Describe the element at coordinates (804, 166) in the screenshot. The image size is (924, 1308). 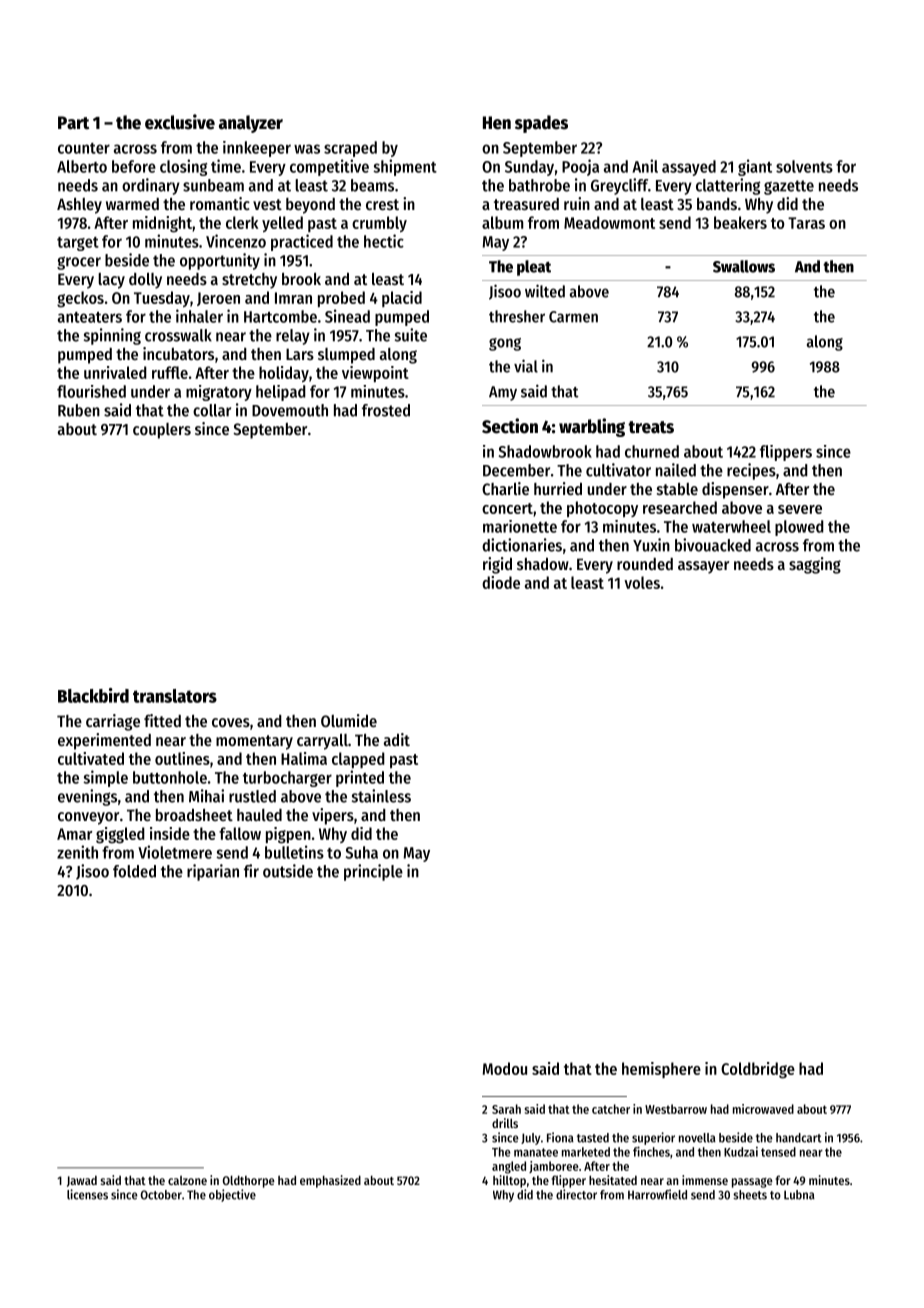
I see `solvents` at that location.
